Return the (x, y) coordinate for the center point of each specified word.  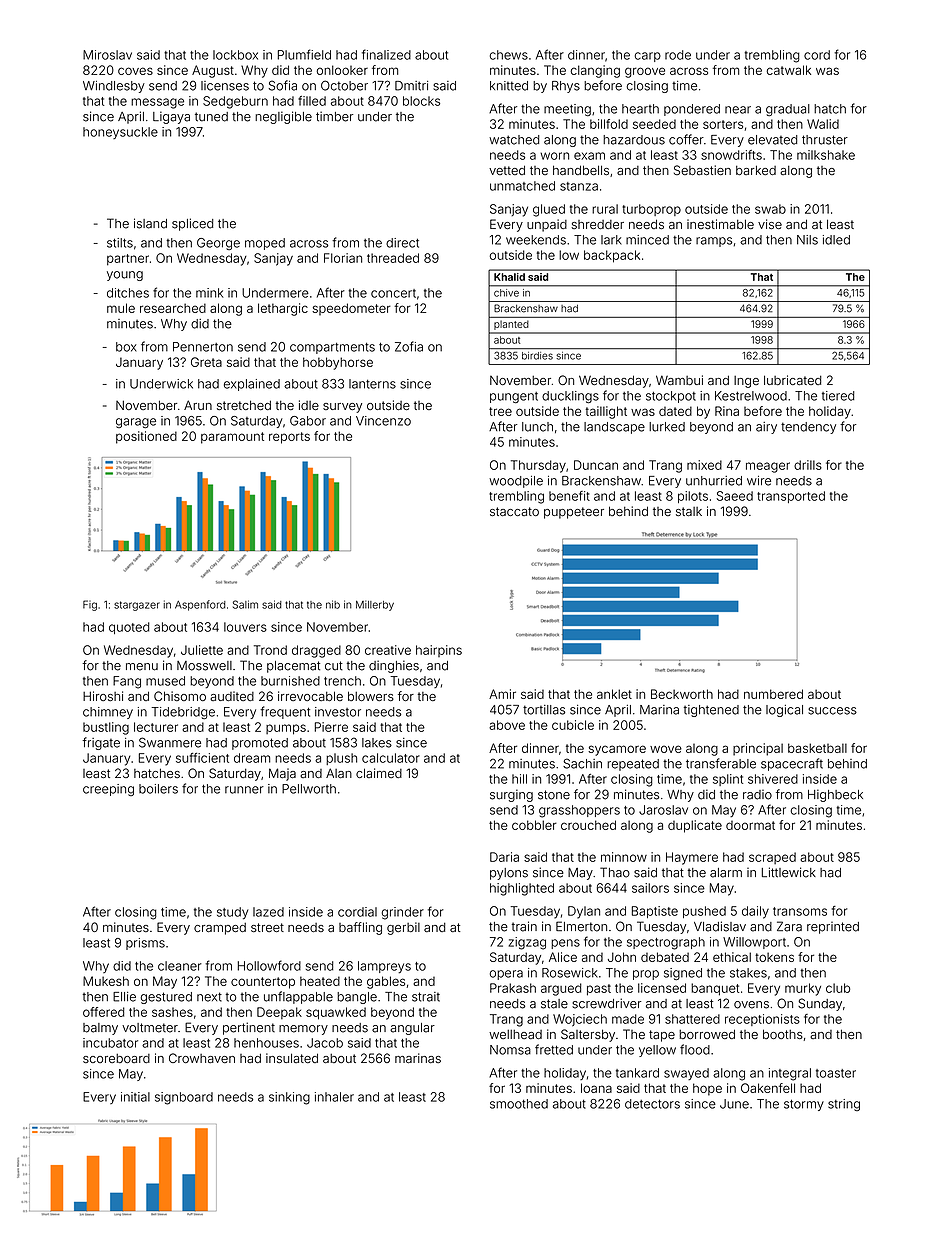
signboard (184, 1098)
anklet (614, 694)
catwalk (788, 70)
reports (289, 438)
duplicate (695, 826)
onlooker (342, 70)
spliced (192, 224)
